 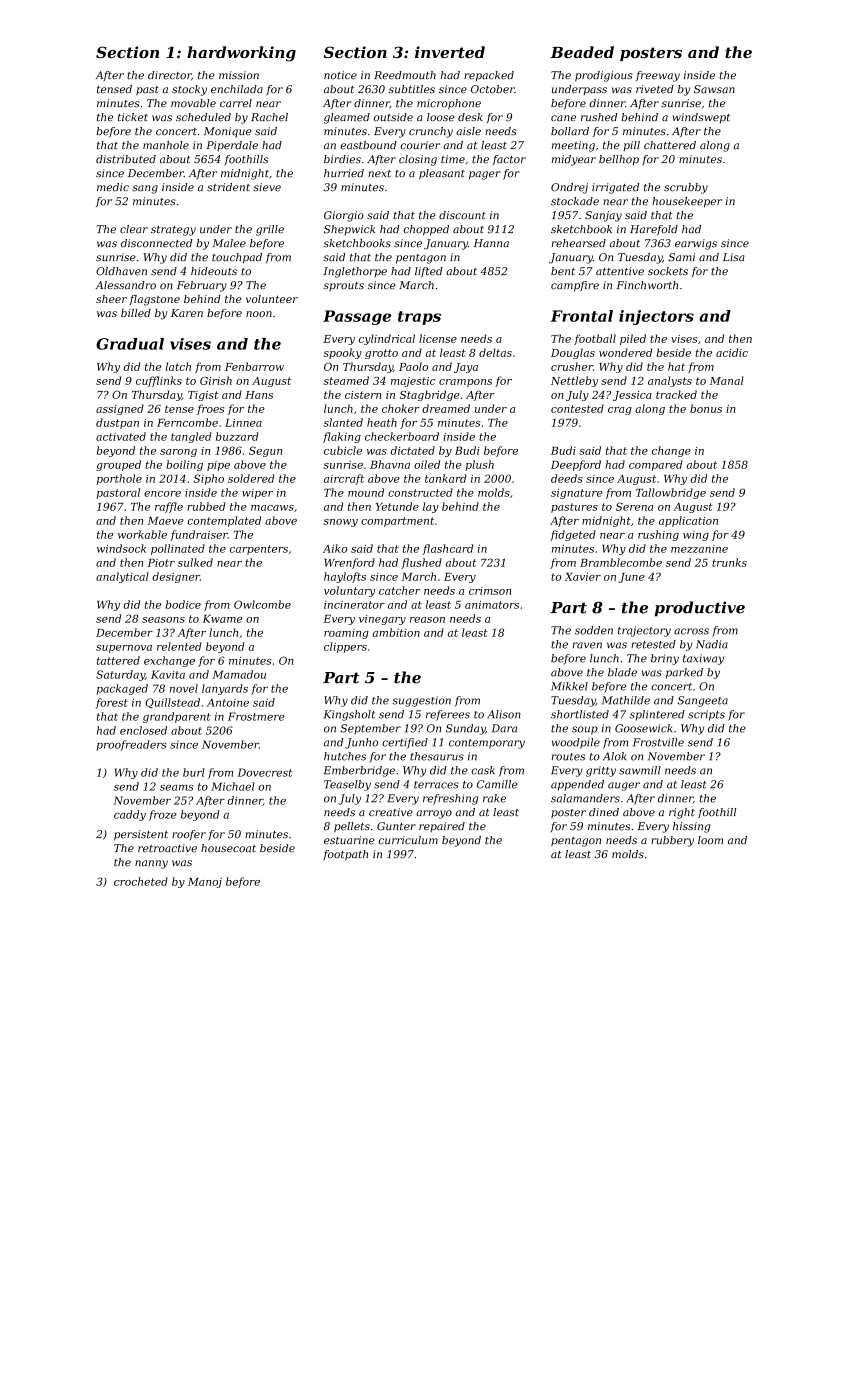 What do you see at coordinates (357, 317) in the document?
I see `Passage` at bounding box center [357, 317].
